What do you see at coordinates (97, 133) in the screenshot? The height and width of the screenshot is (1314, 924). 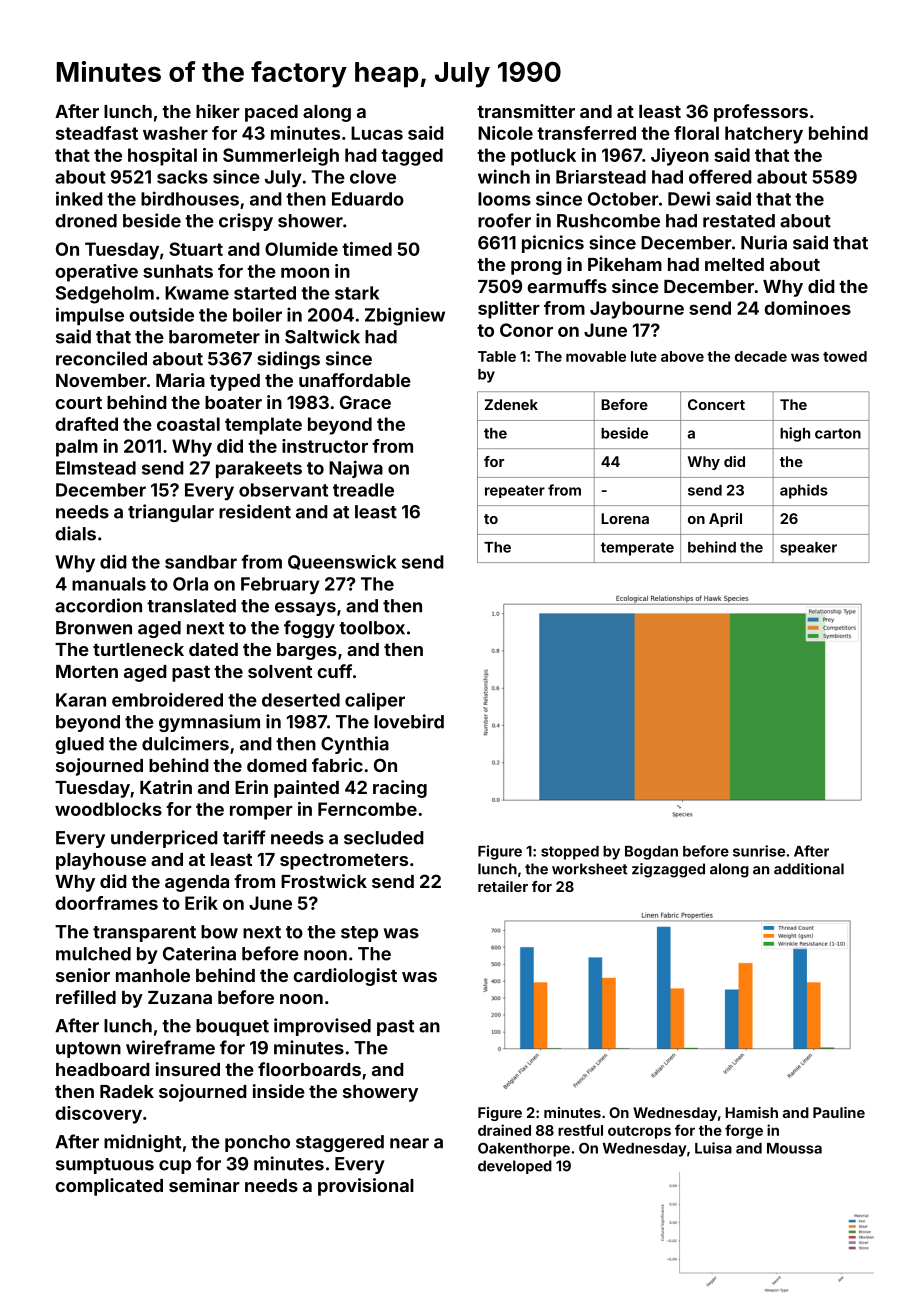 I see `steadfast` at bounding box center [97, 133].
